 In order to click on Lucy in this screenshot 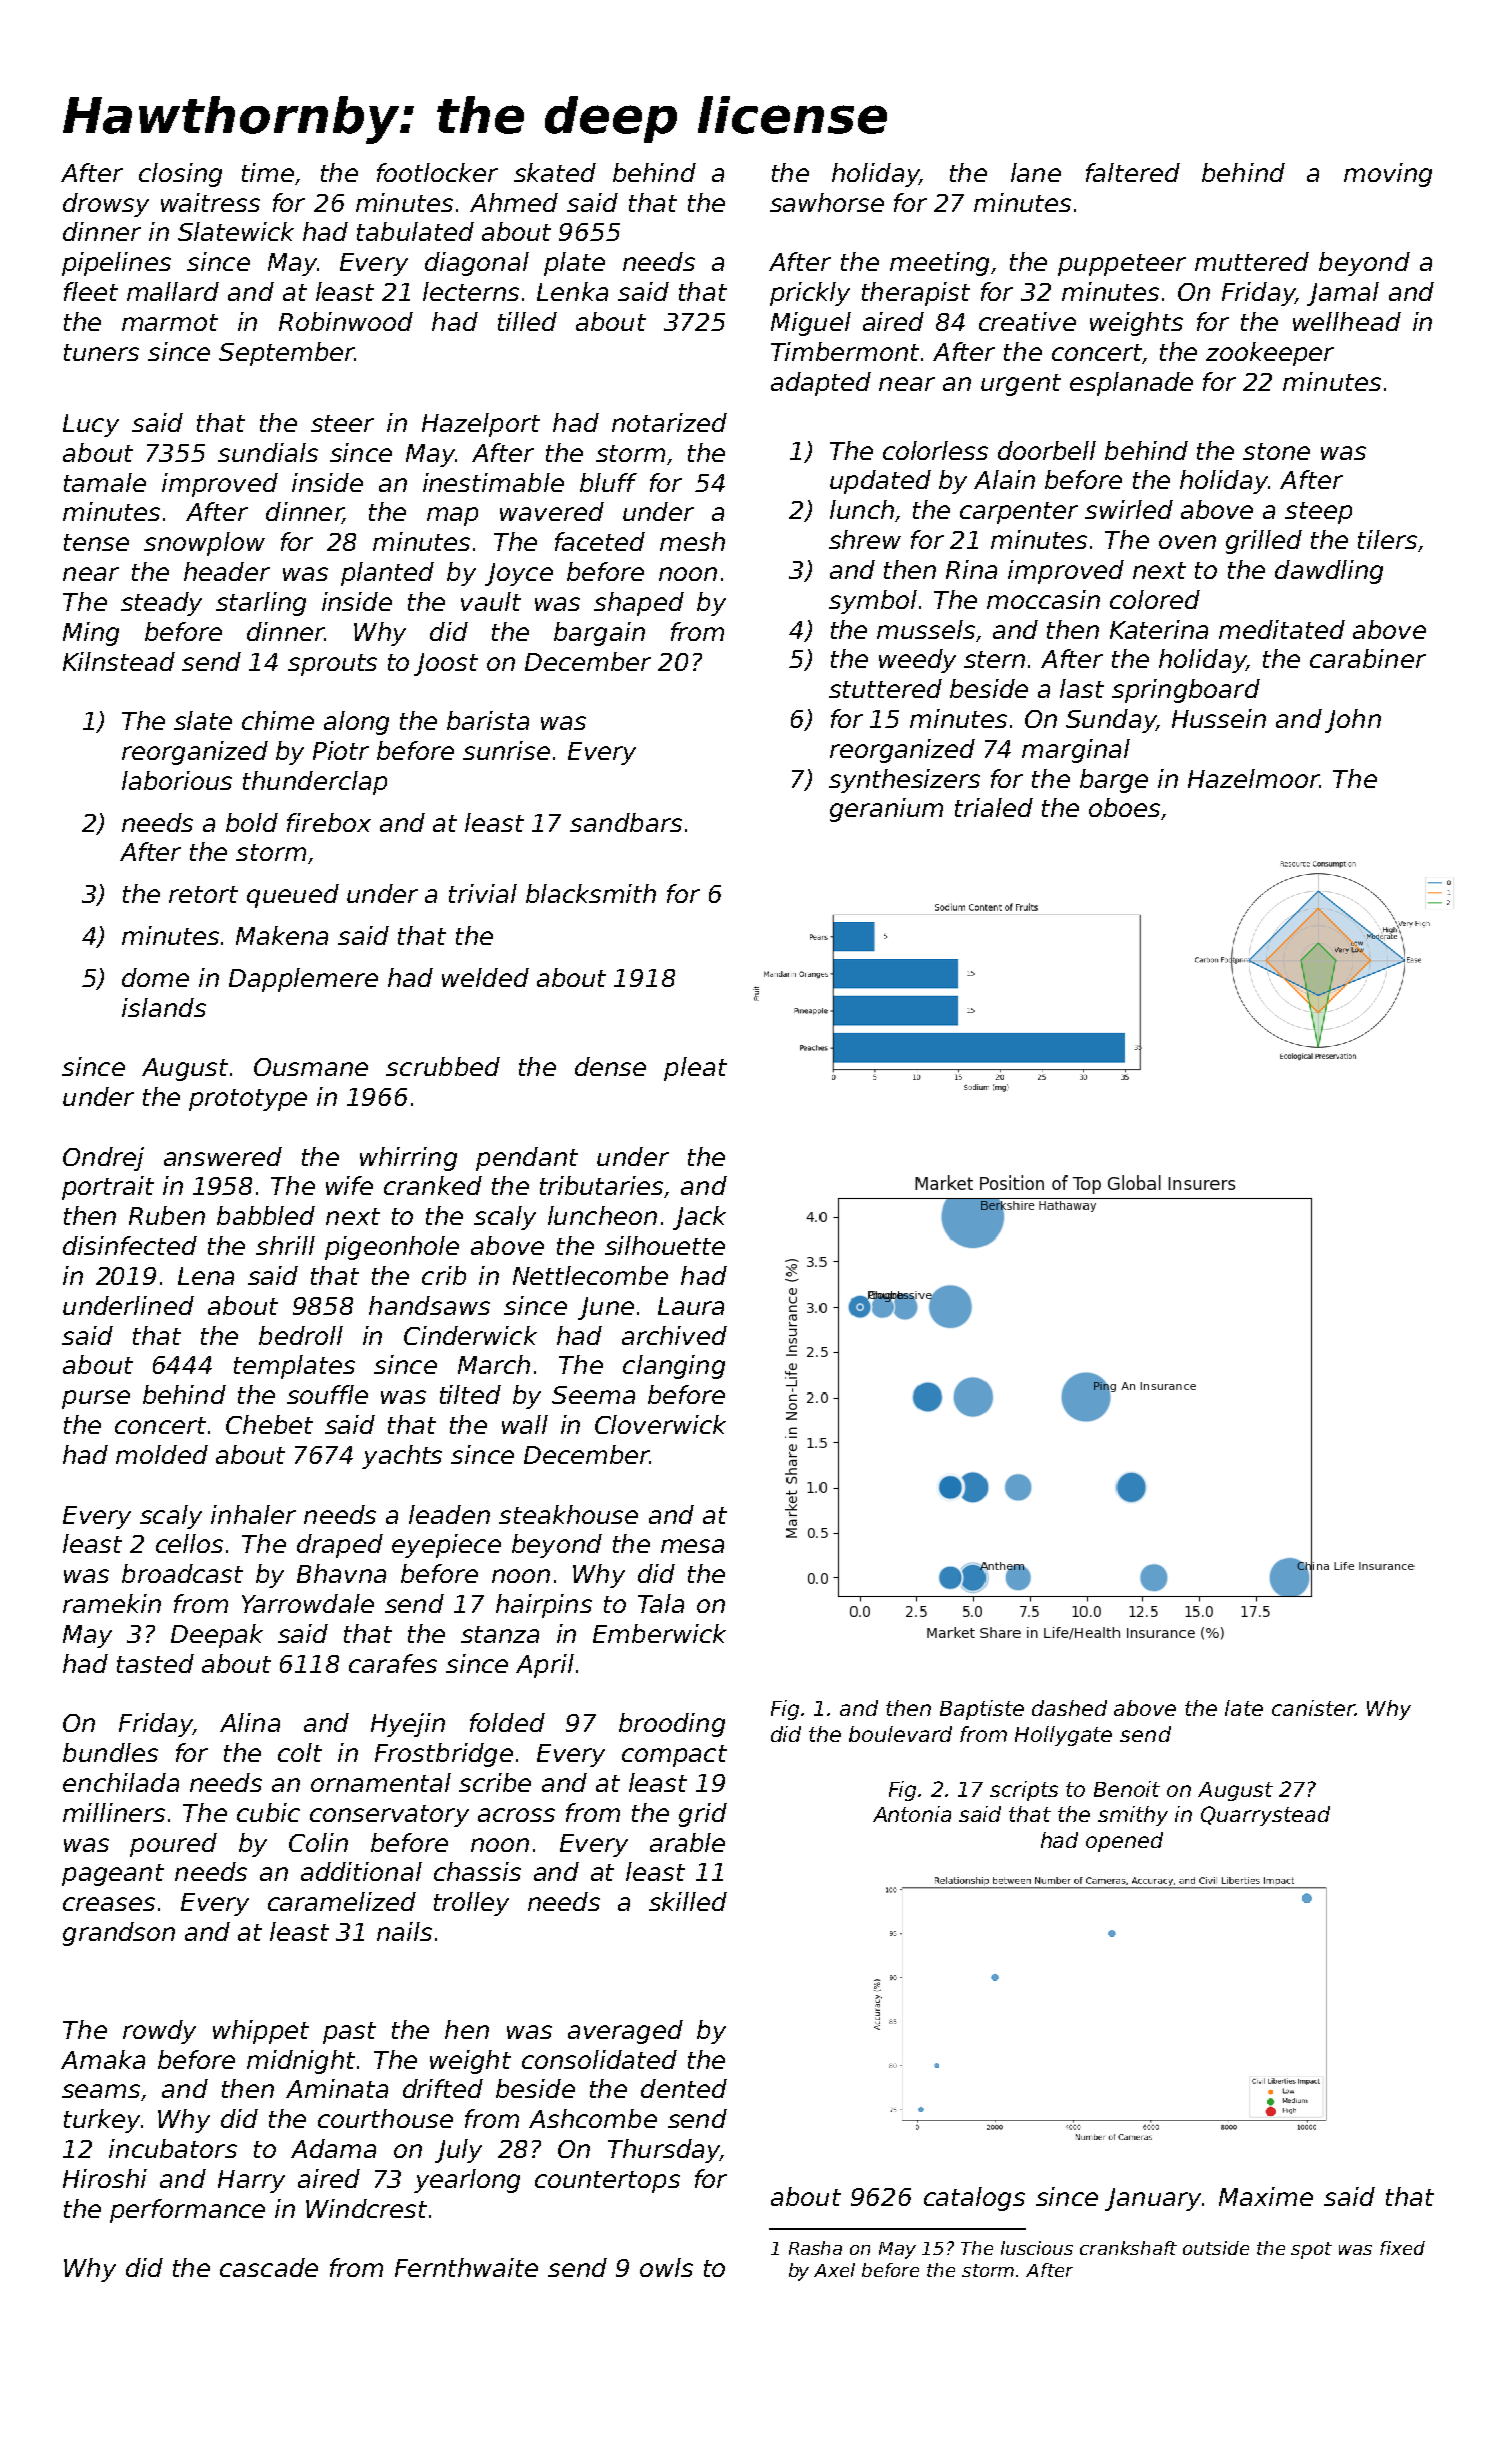, I will do `click(91, 425)`.
